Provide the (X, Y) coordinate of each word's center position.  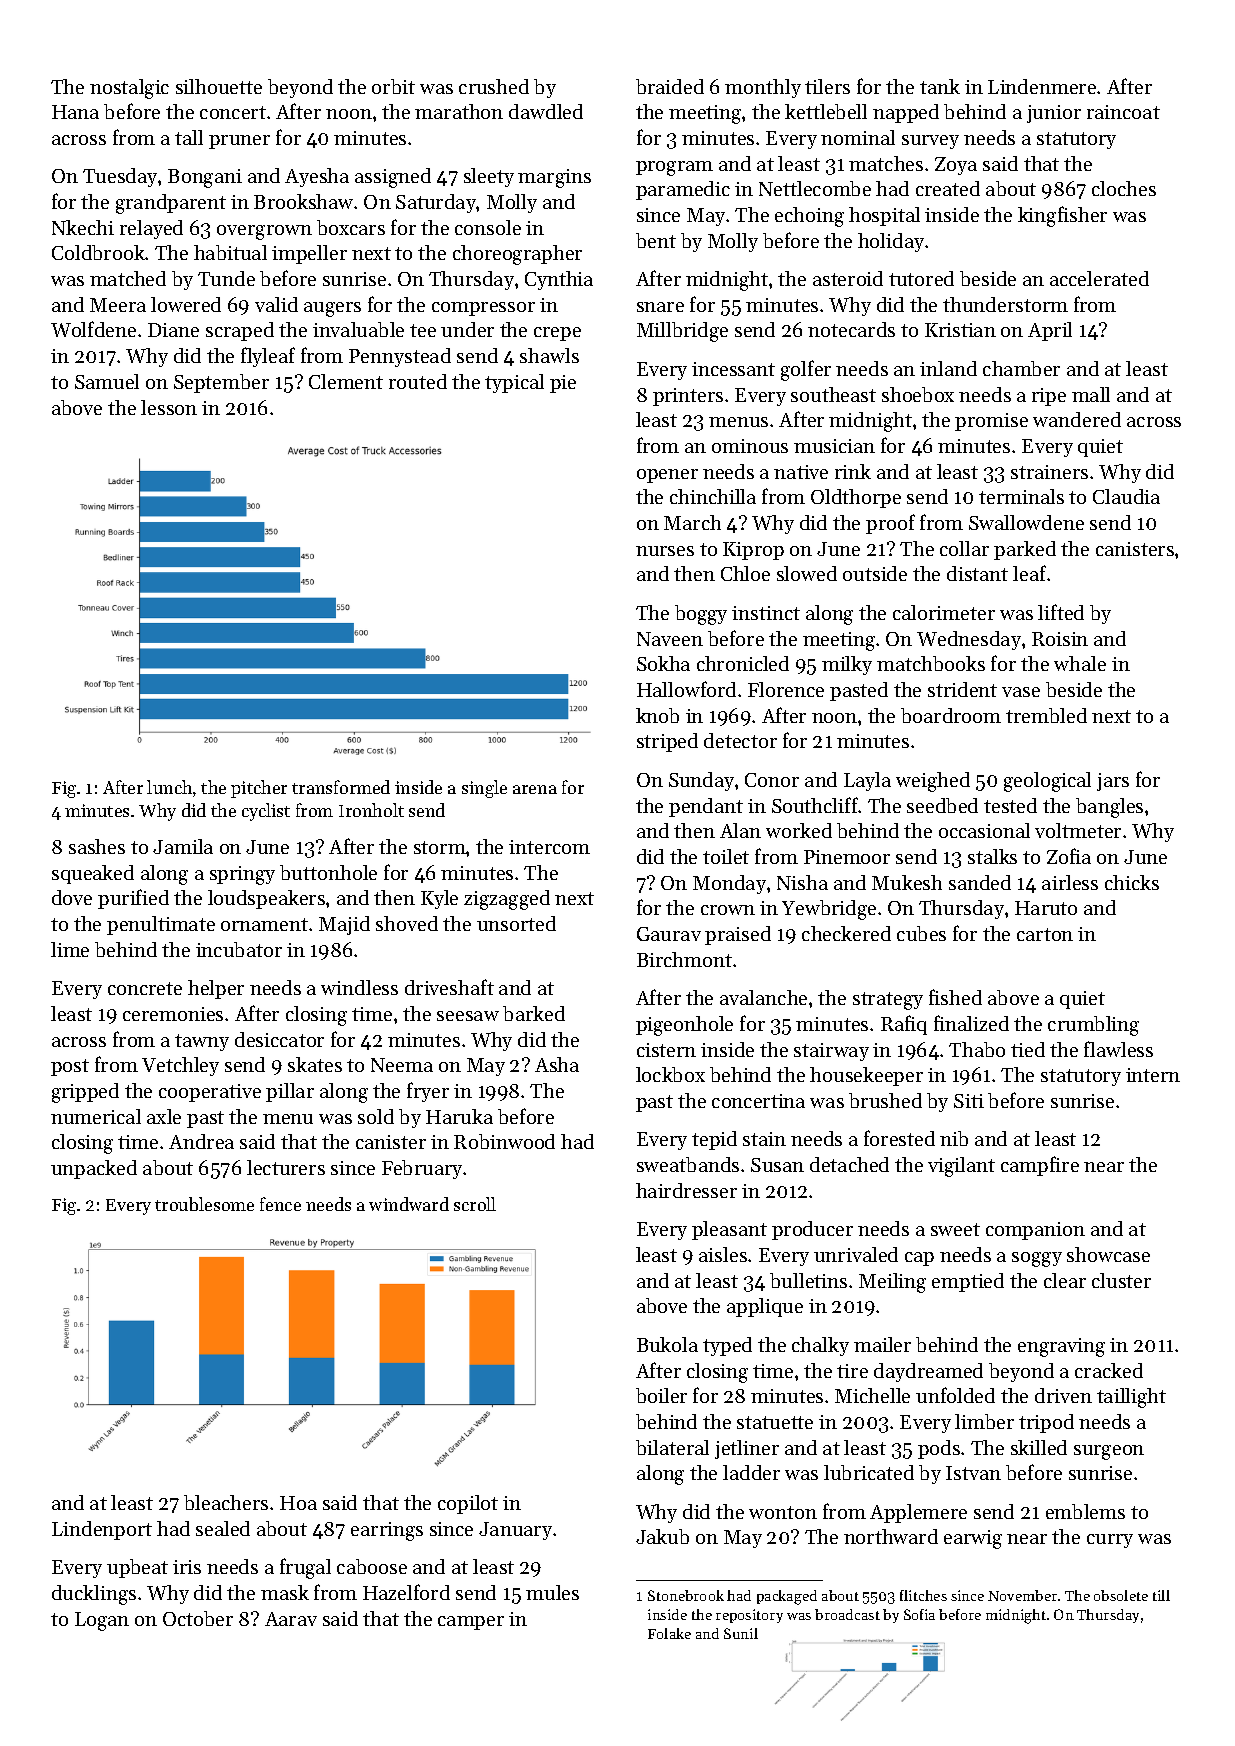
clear (1065, 1280)
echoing (809, 217)
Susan (777, 1165)
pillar (290, 1092)
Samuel (107, 381)
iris (187, 1567)
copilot (468, 1504)
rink (853, 471)
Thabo (977, 1049)
